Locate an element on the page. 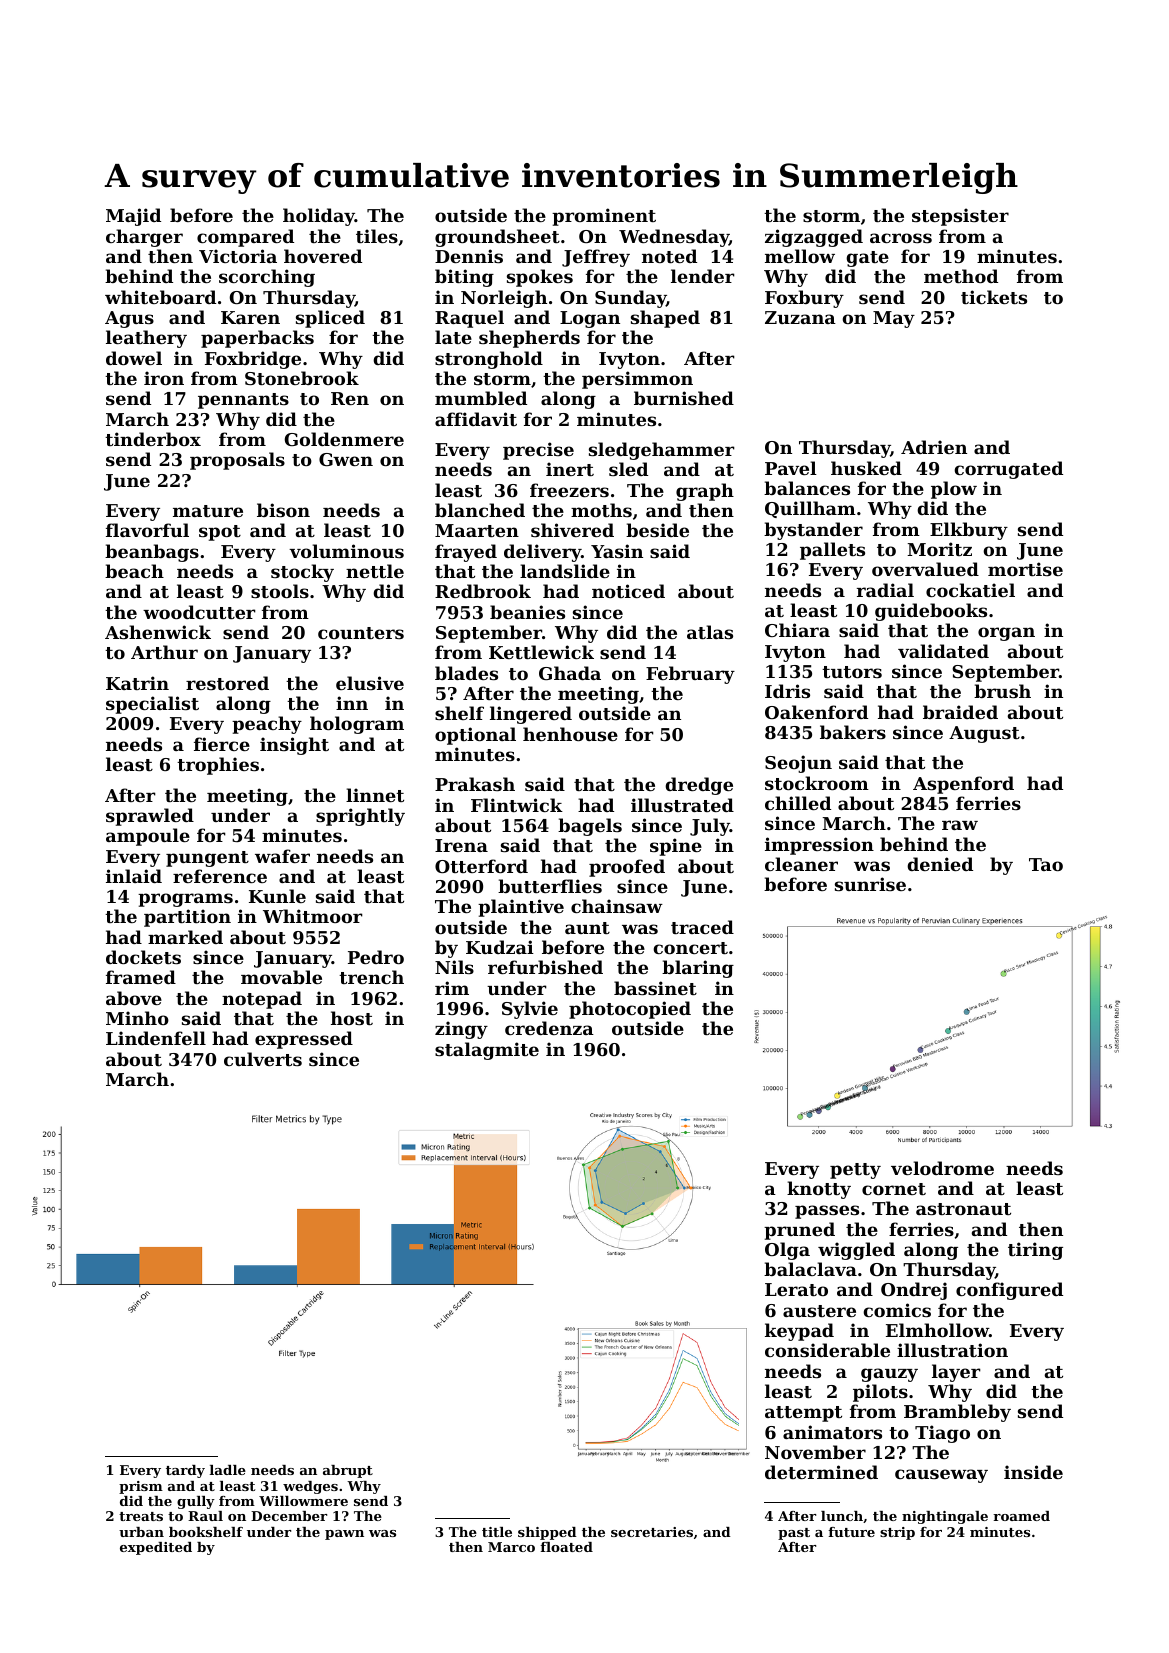 Image resolution: width=1169 pixels, height=1653 pixels. Tao is located at coordinates (1046, 864).
